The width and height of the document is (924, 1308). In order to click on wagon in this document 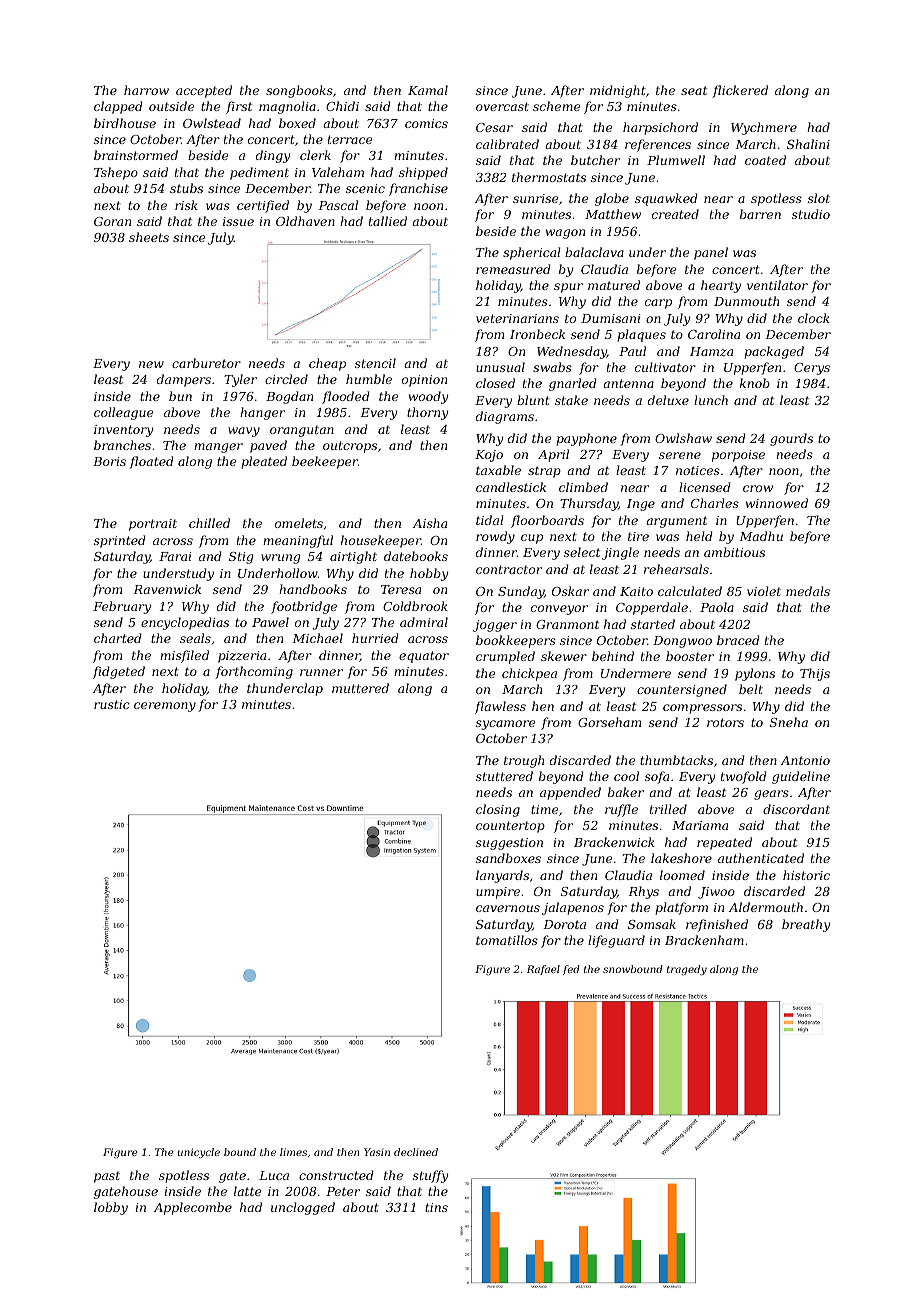, I will do `click(565, 234)`.
